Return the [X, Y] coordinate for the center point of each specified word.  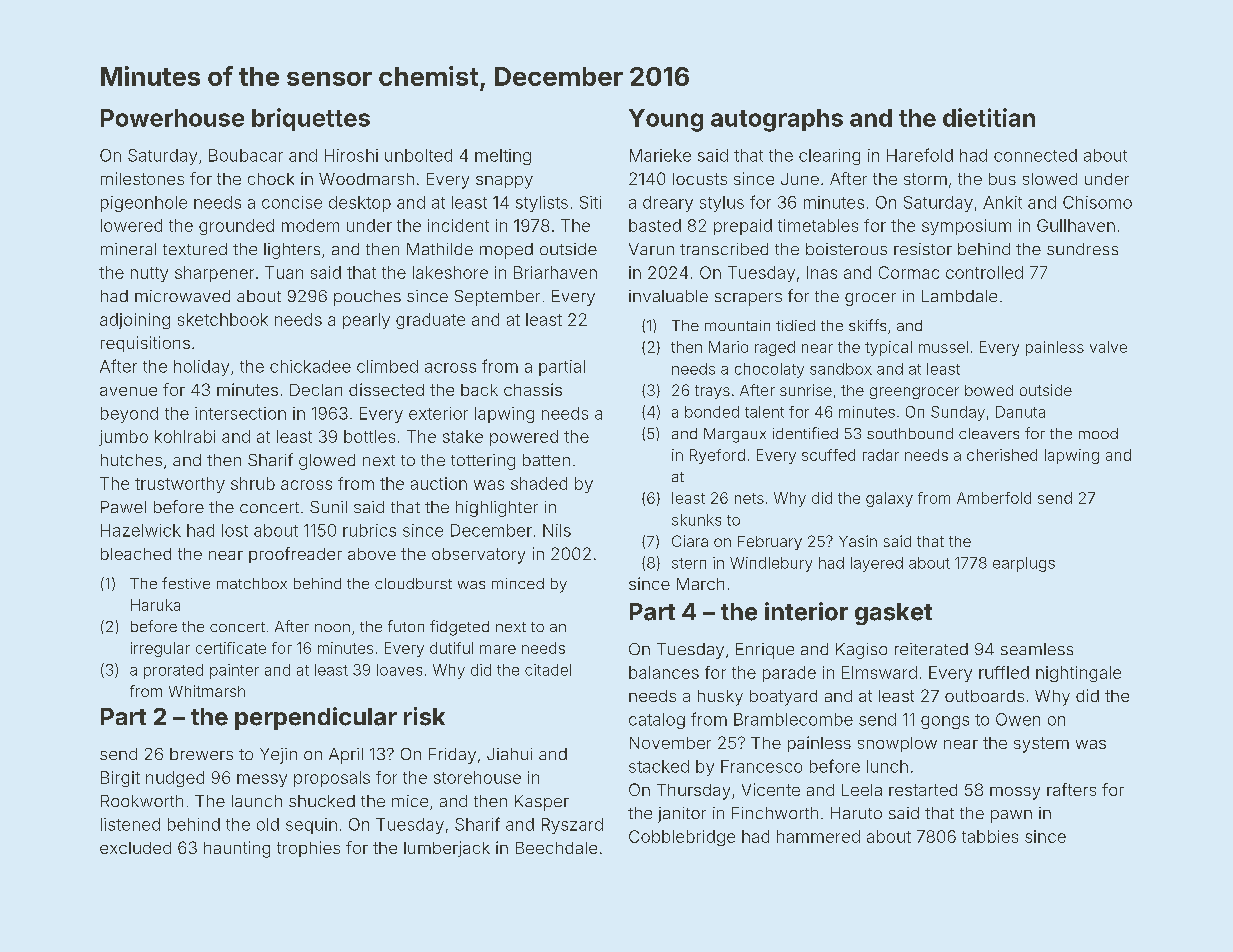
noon [332, 628]
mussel [943, 347]
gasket [893, 614]
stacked [659, 766]
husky [720, 698]
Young [666, 120]
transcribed [724, 249]
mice [410, 801]
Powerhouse [172, 118]
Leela [862, 790]
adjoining [135, 321]
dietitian [989, 117]
